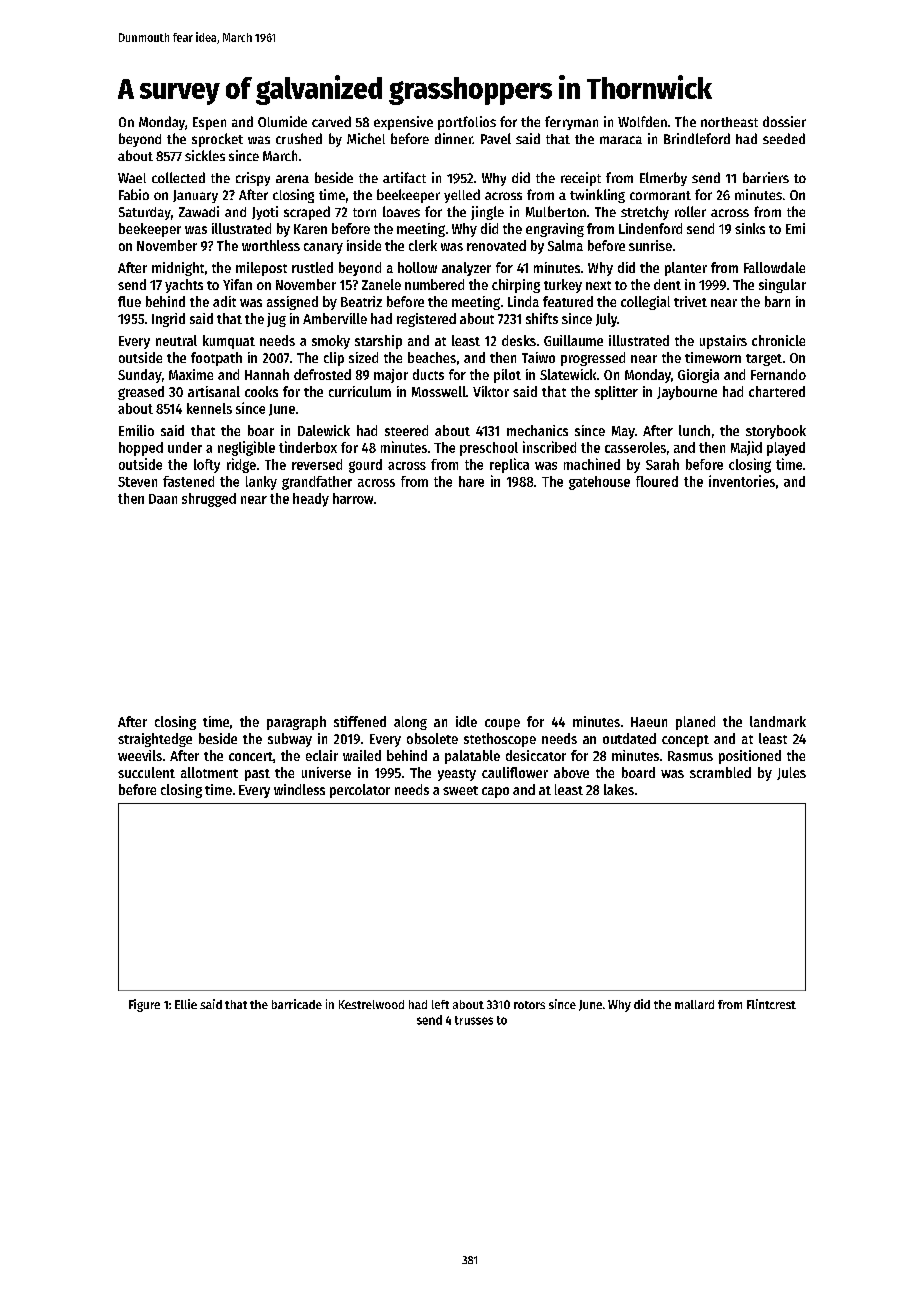  What do you see at coordinates (536, 755) in the page?
I see `desiccator` at bounding box center [536, 755].
